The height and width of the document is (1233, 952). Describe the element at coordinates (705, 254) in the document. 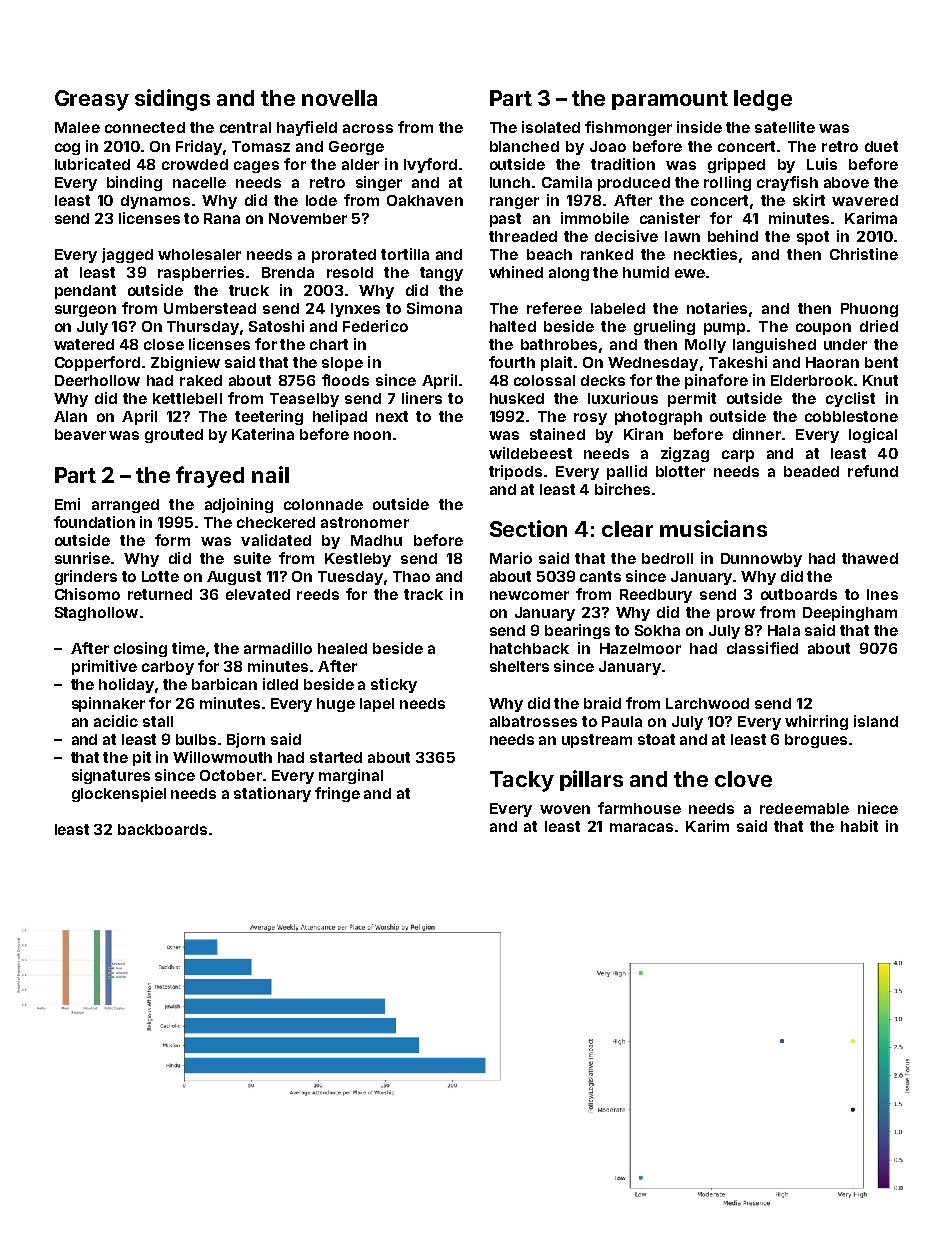

I see `neckties` at that location.
